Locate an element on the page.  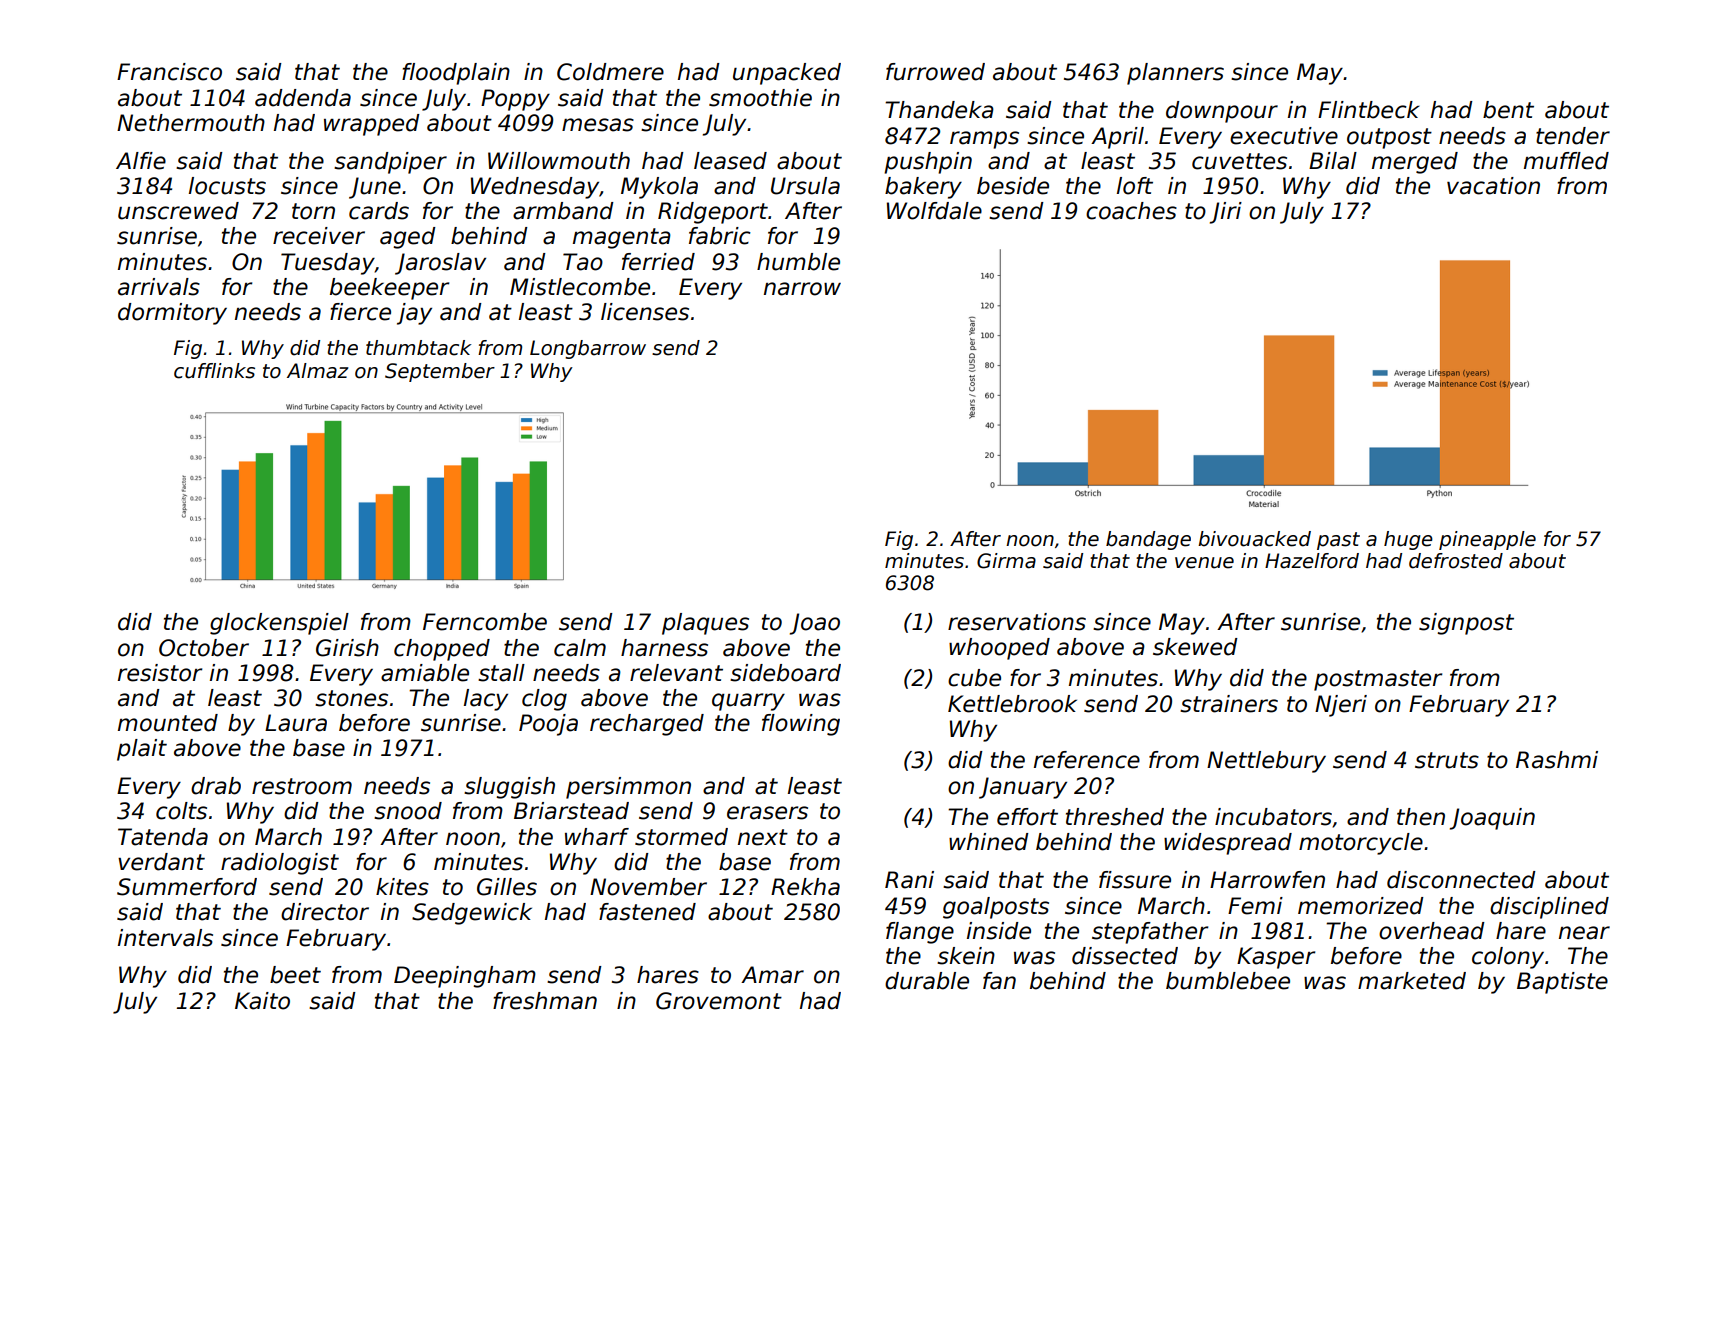
locusts is located at coordinates (227, 186).
